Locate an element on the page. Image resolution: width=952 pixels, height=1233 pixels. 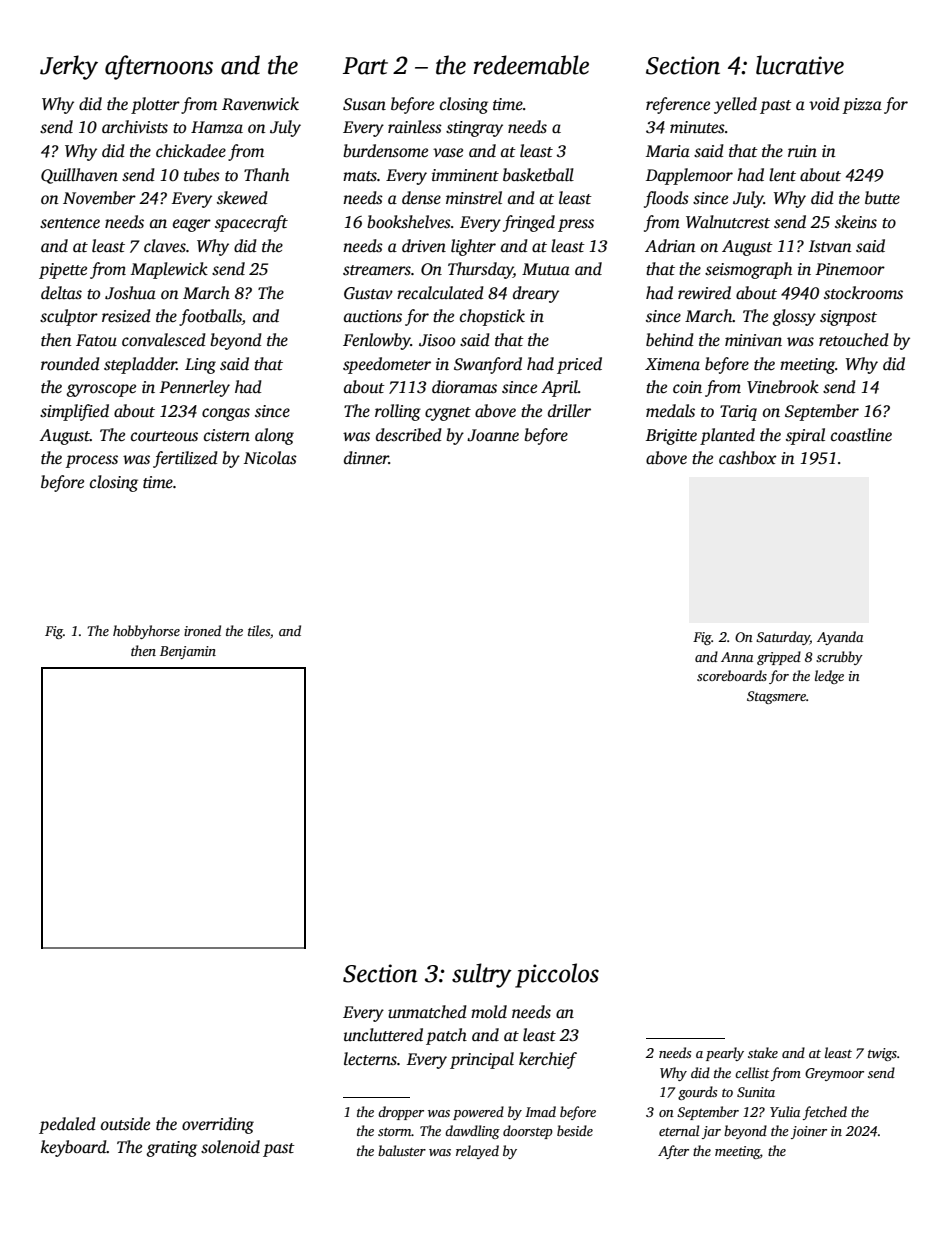
keyboard is located at coordinates (74, 1148).
